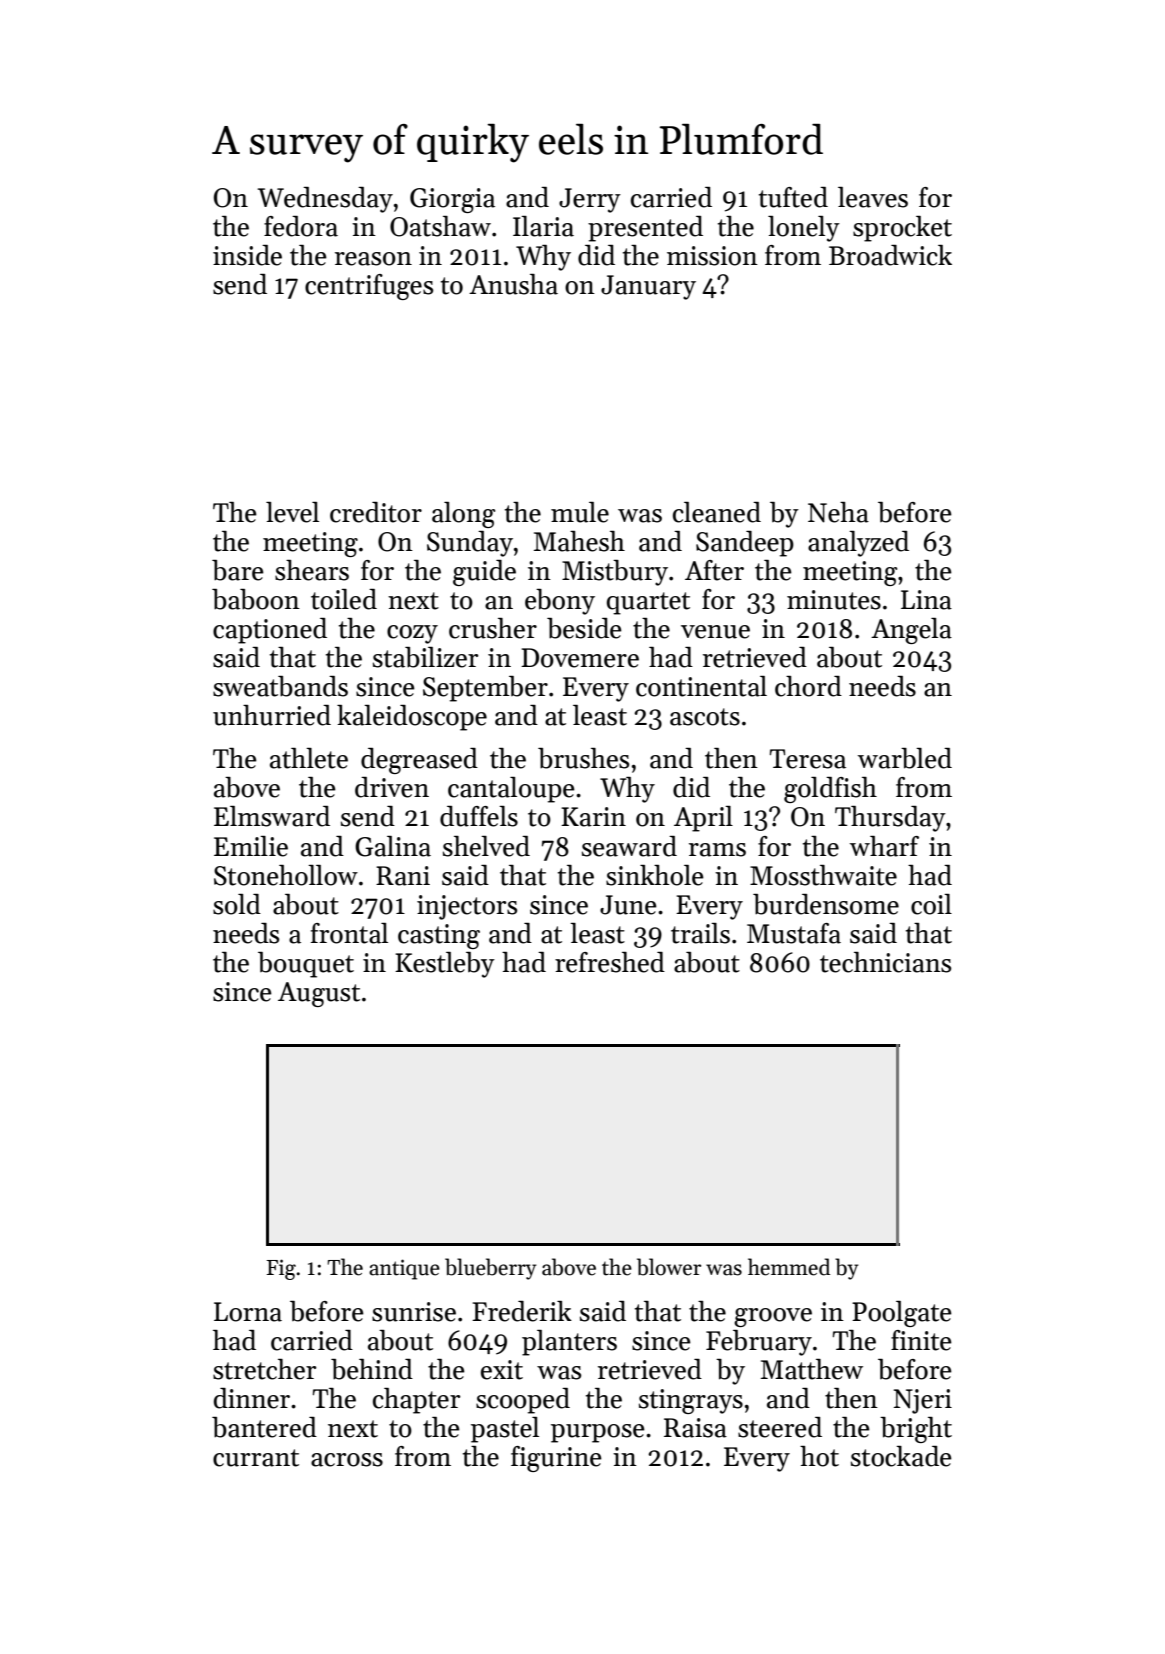 The image size is (1165, 1654). What do you see at coordinates (247, 255) in the document?
I see `inside` at bounding box center [247, 255].
